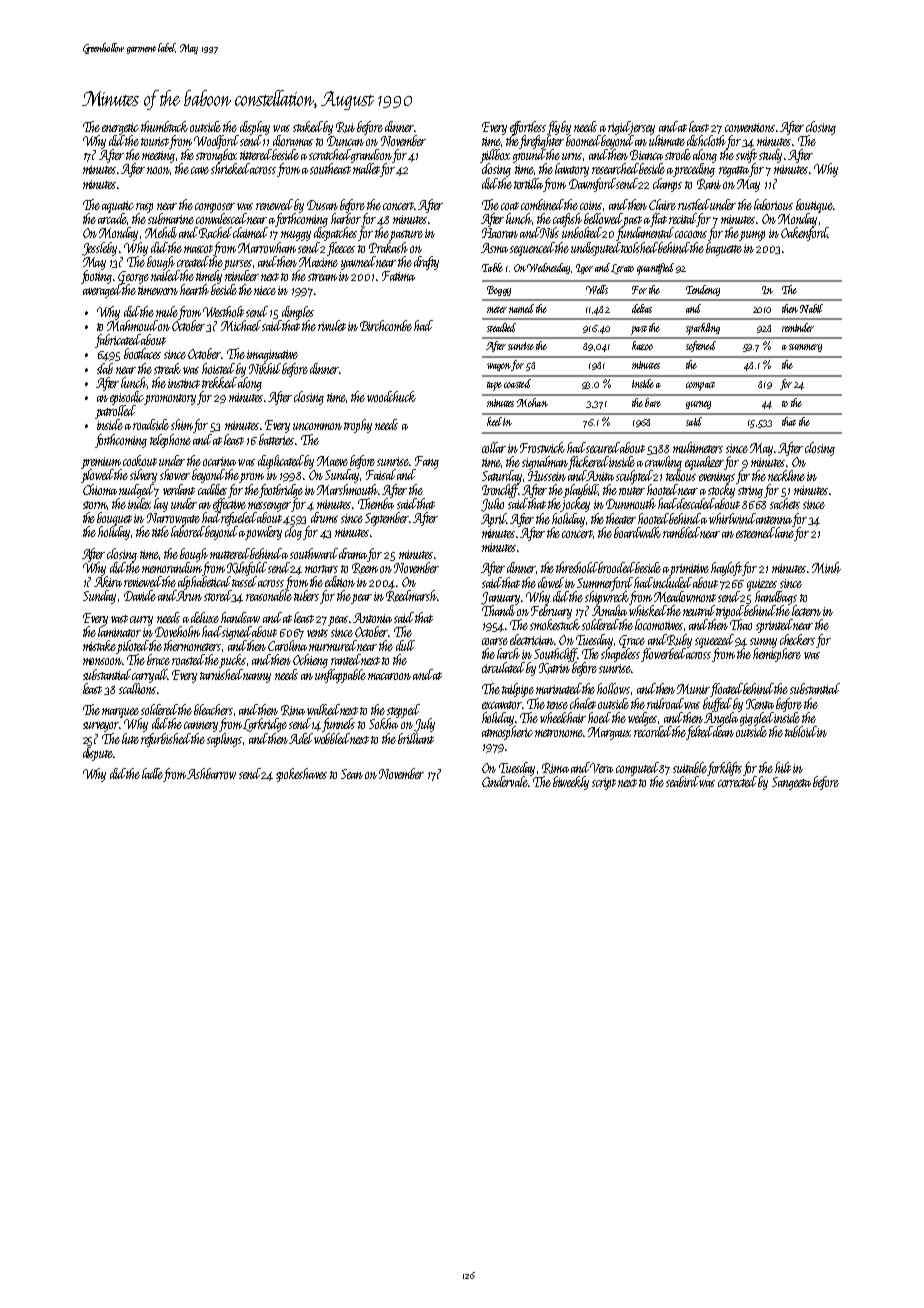 The height and width of the screenshot is (1308, 924). What do you see at coordinates (502, 705) in the screenshot?
I see `excavator` at bounding box center [502, 705].
